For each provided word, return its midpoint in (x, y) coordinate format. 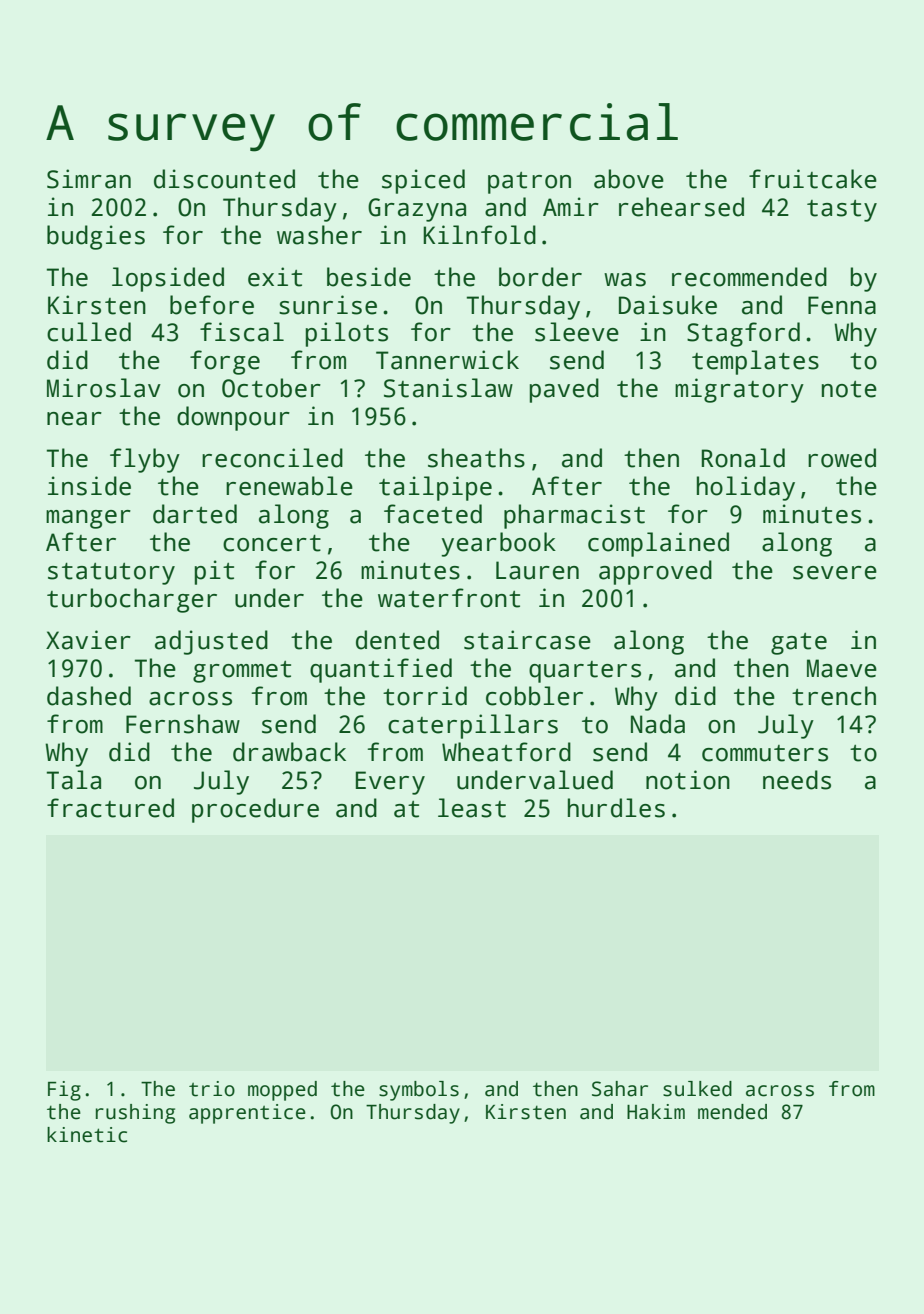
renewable (289, 486)
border (540, 277)
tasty (842, 211)
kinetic (87, 1135)
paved (564, 390)
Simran (89, 179)
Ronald (743, 458)
